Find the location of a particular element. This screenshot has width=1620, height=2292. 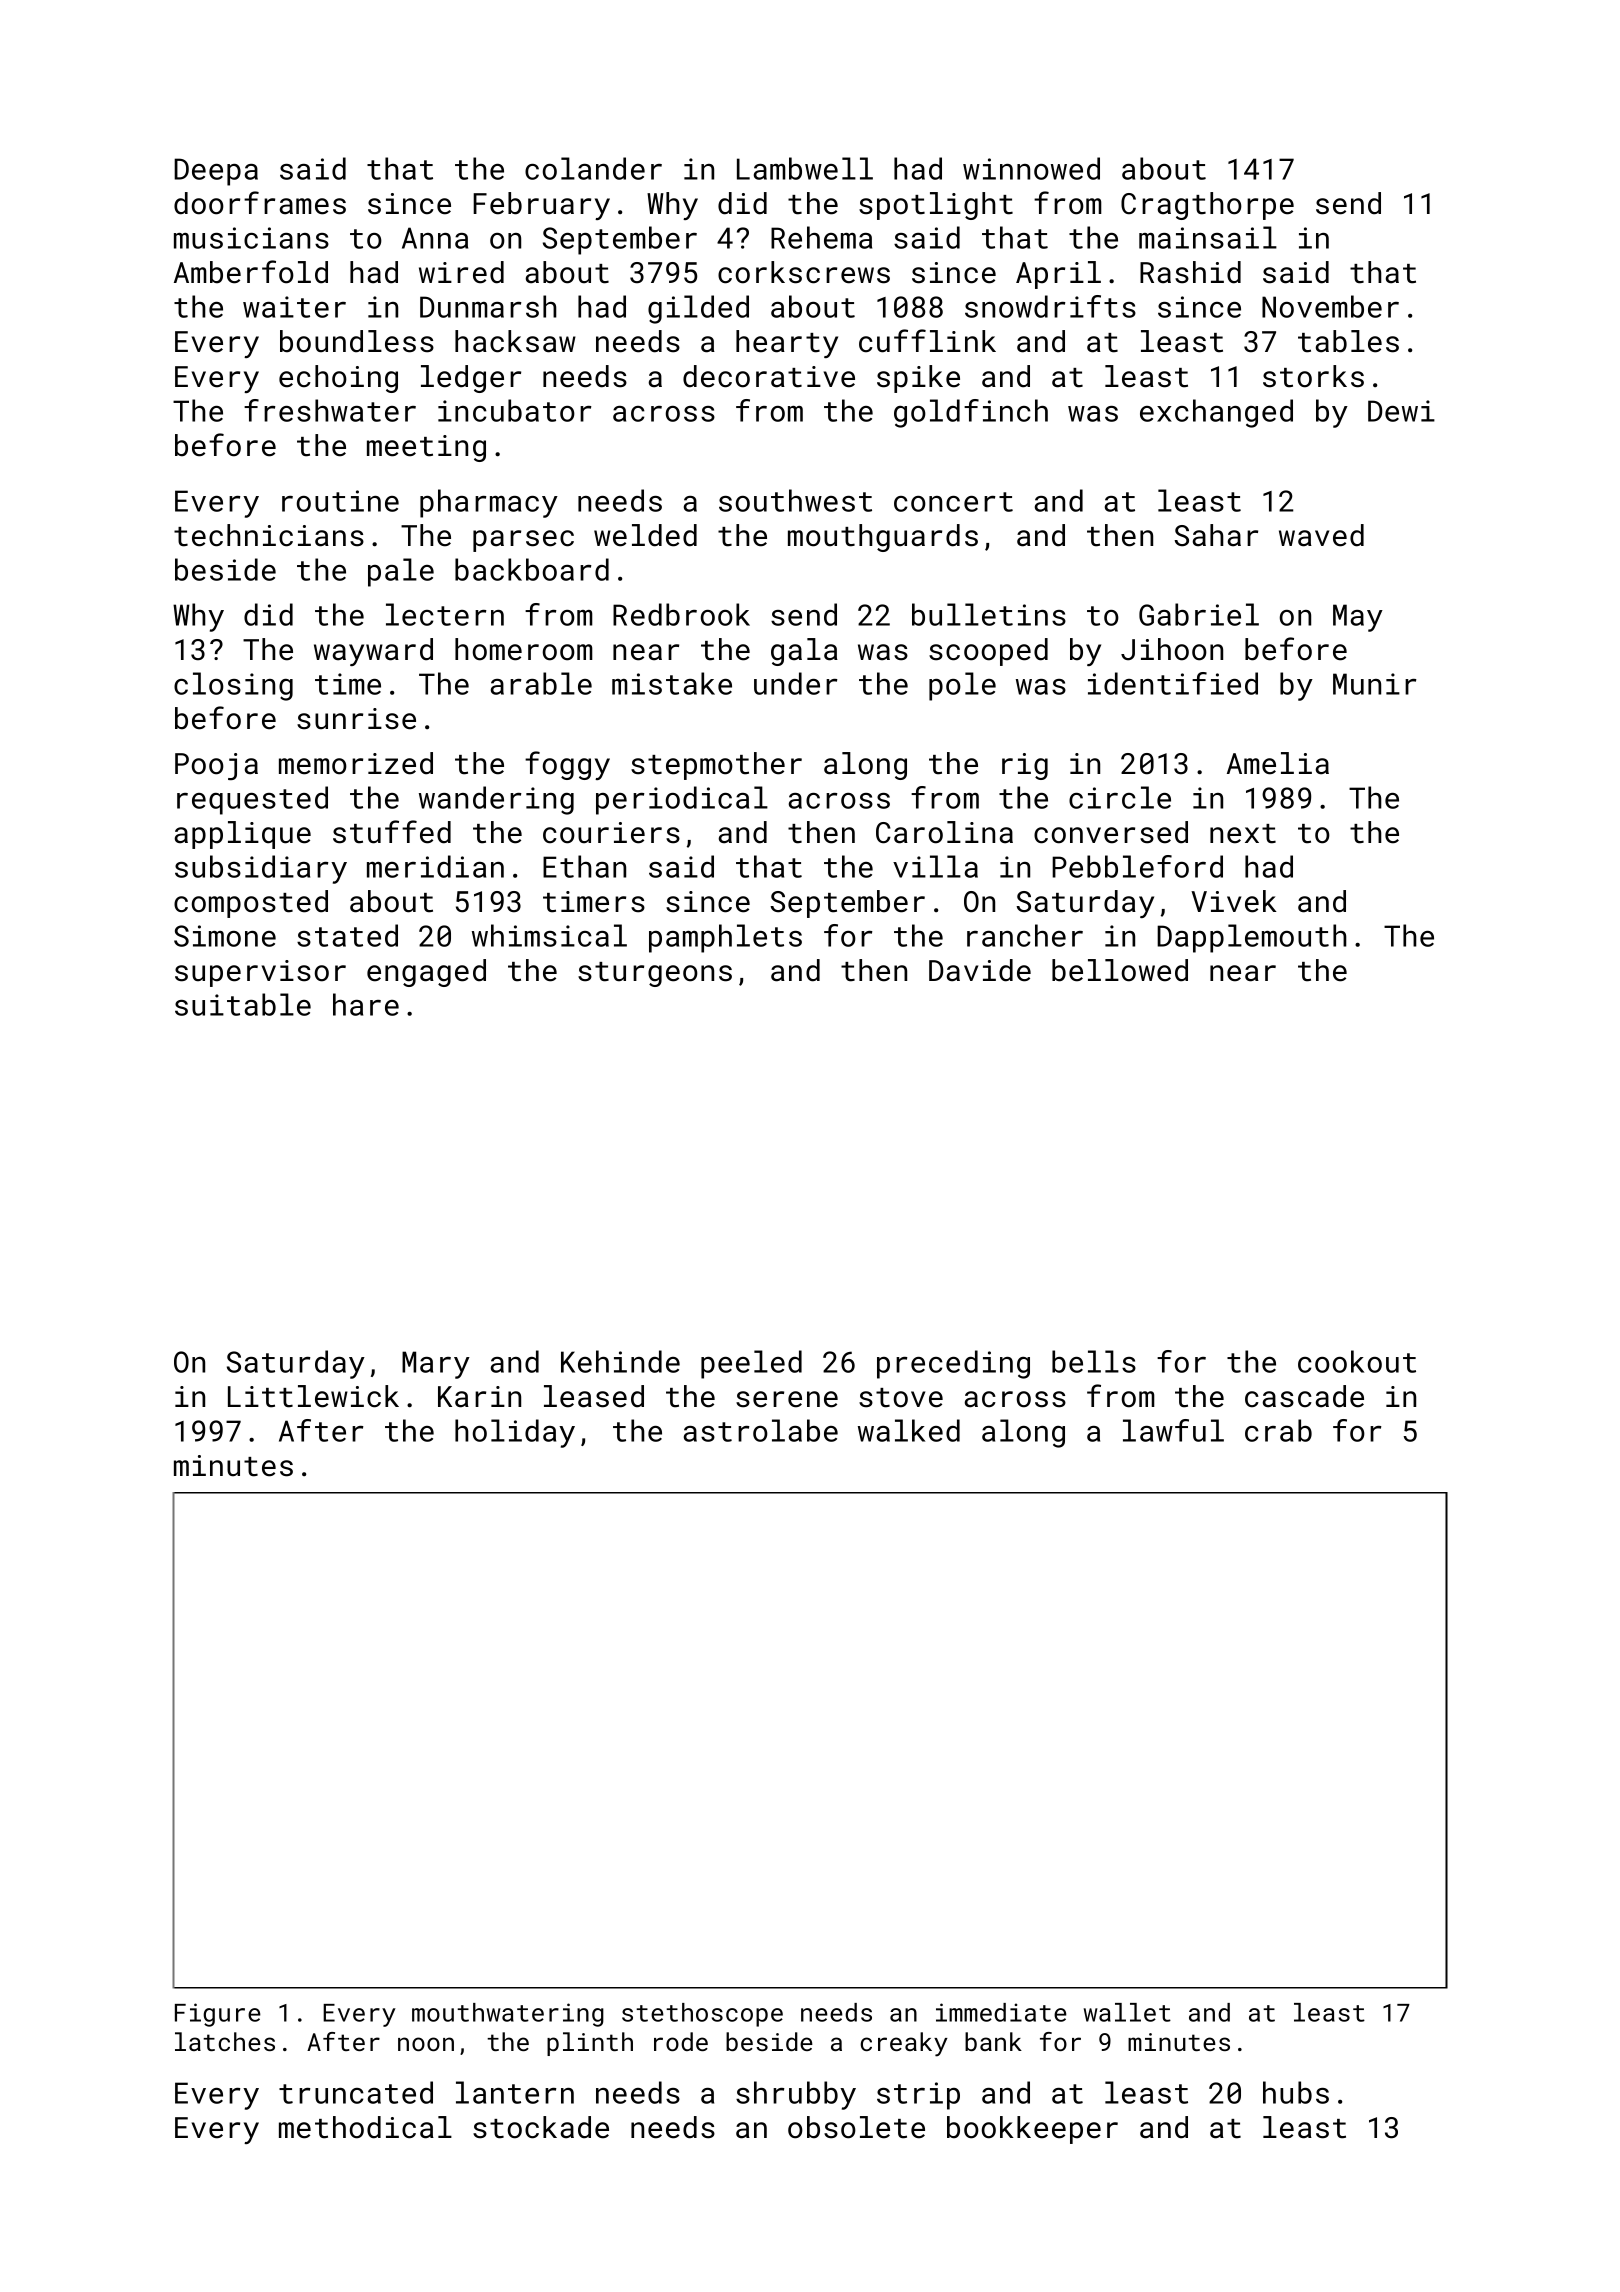

colander is located at coordinates (593, 168).
